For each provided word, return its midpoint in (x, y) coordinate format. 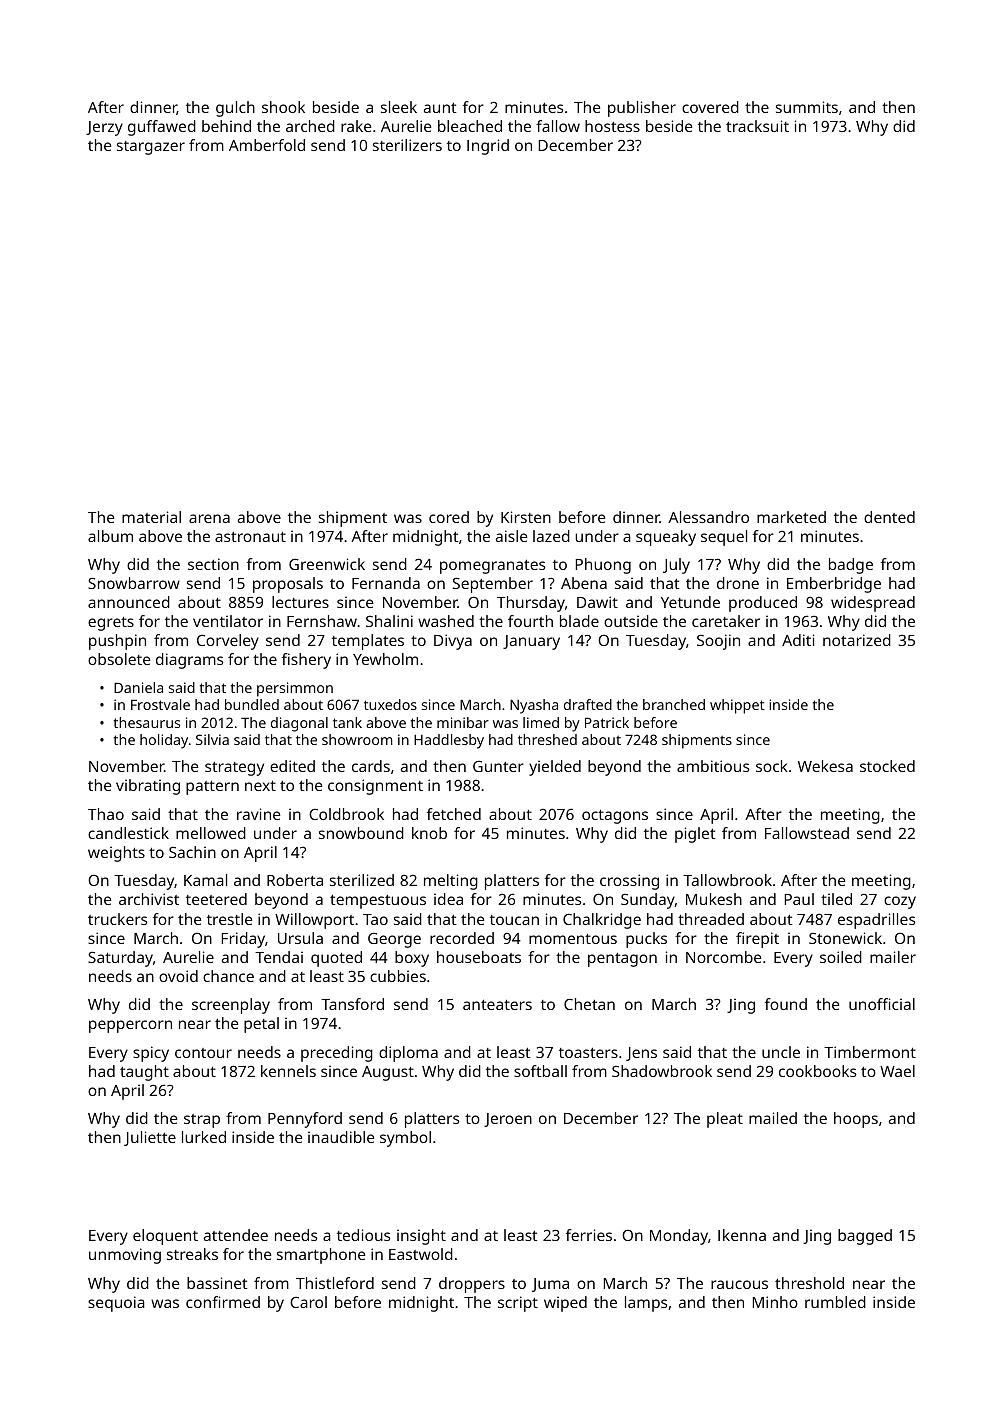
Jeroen (508, 1120)
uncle (781, 1052)
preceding (337, 1054)
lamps (646, 1304)
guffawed (162, 128)
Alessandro (708, 517)
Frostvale (160, 704)
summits (807, 107)
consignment (375, 787)
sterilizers (407, 145)
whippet (737, 706)
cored (449, 517)
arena (209, 518)
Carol (308, 1302)
